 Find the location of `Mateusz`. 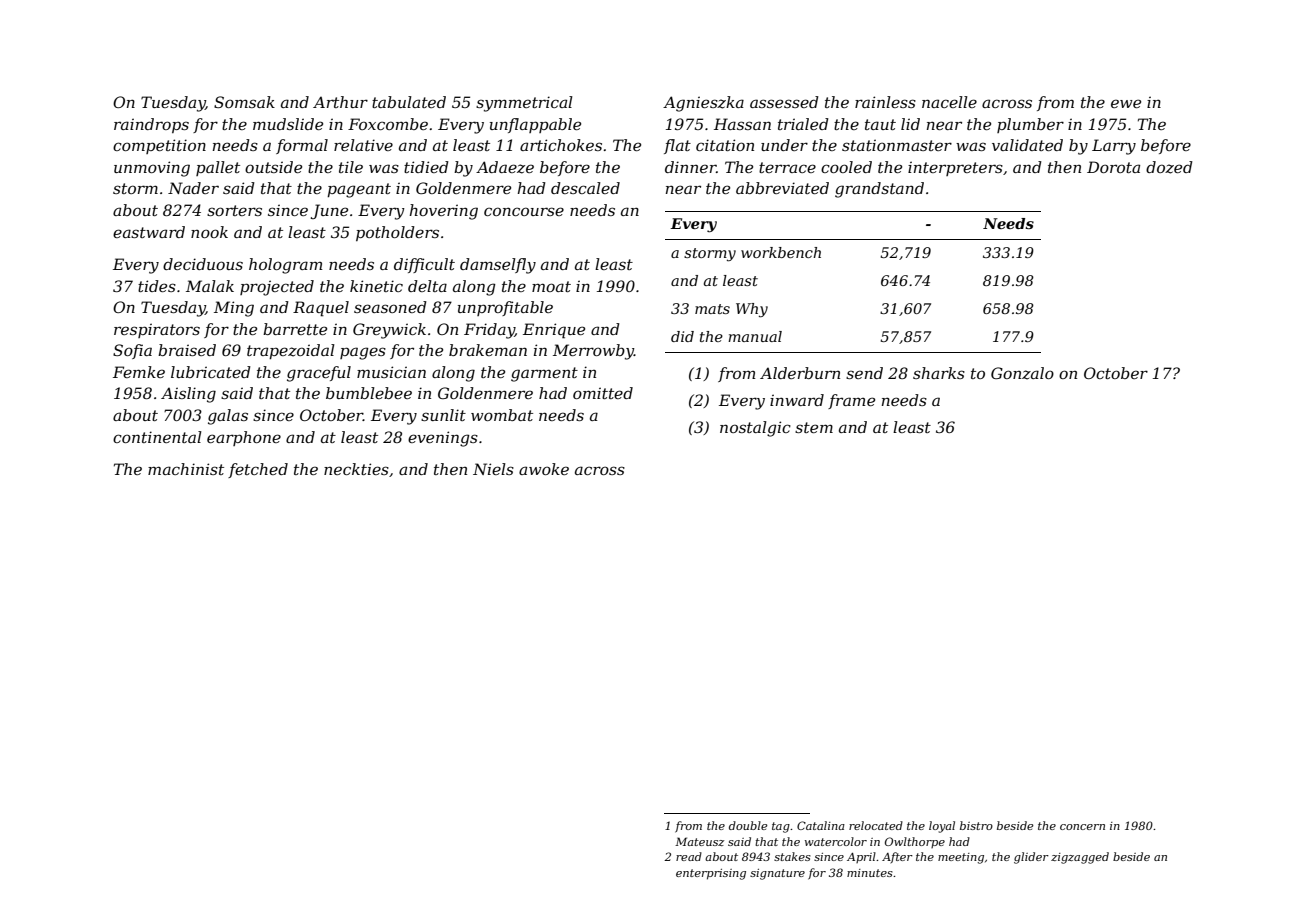

Mateusz is located at coordinates (699, 841).
